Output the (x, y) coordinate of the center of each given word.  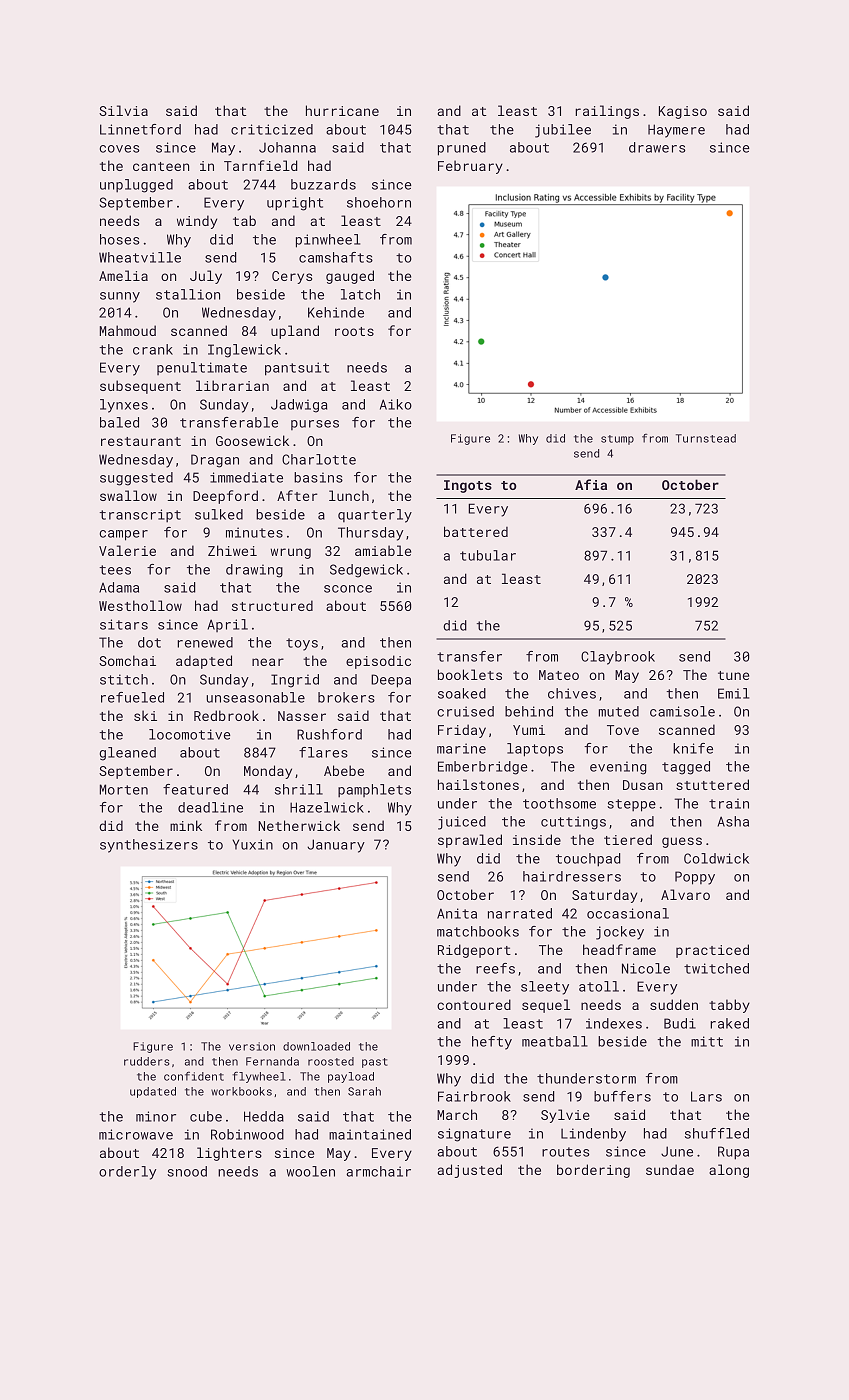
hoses (120, 239)
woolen (310, 1171)
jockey (620, 933)
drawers (657, 147)
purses (315, 425)
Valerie (127, 550)
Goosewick (252, 440)
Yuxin (252, 844)
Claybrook (618, 658)
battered (476, 531)
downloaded (316, 1046)
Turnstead (706, 438)
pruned (462, 149)
